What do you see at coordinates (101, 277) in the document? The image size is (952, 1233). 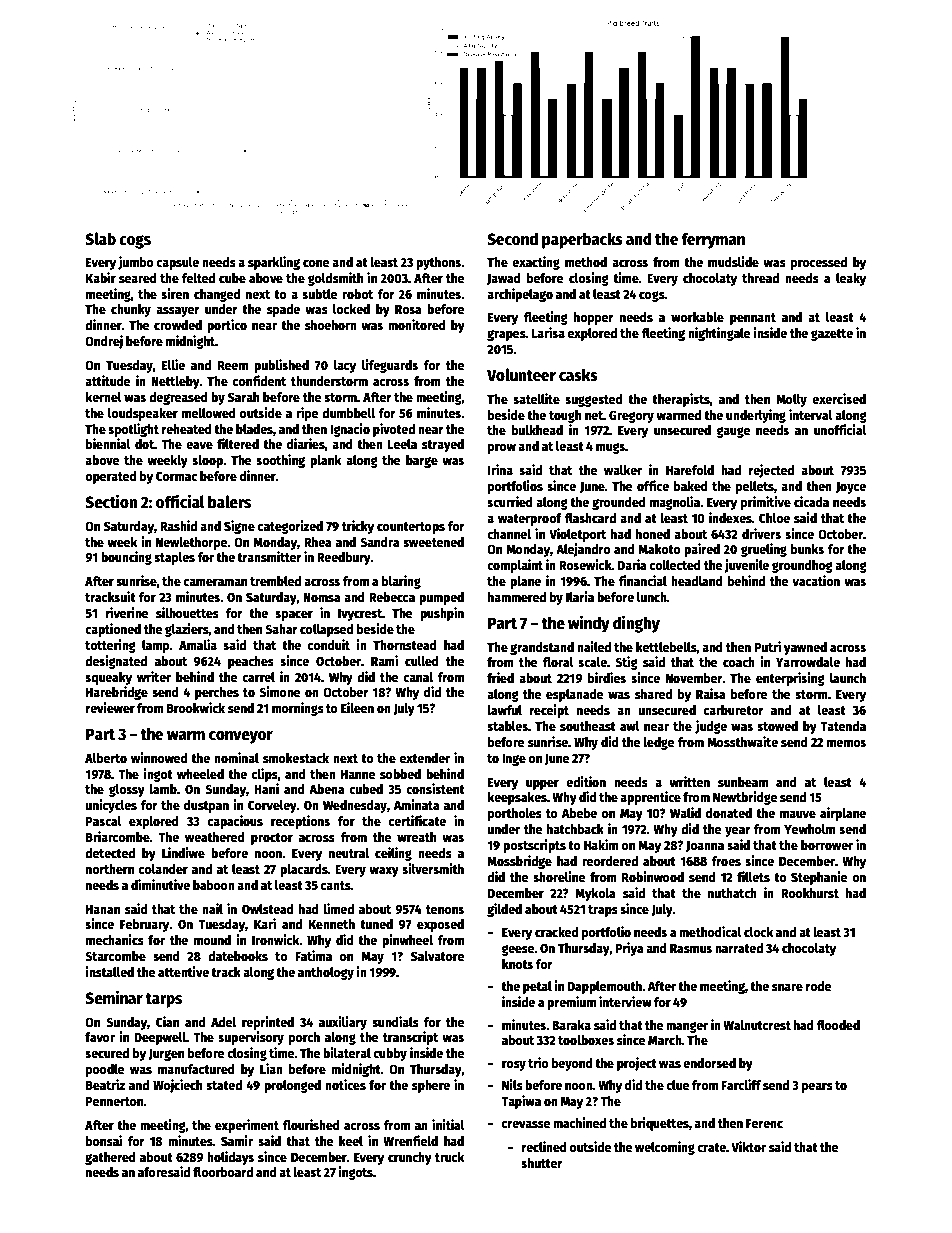 I see `Kabir` at bounding box center [101, 277].
